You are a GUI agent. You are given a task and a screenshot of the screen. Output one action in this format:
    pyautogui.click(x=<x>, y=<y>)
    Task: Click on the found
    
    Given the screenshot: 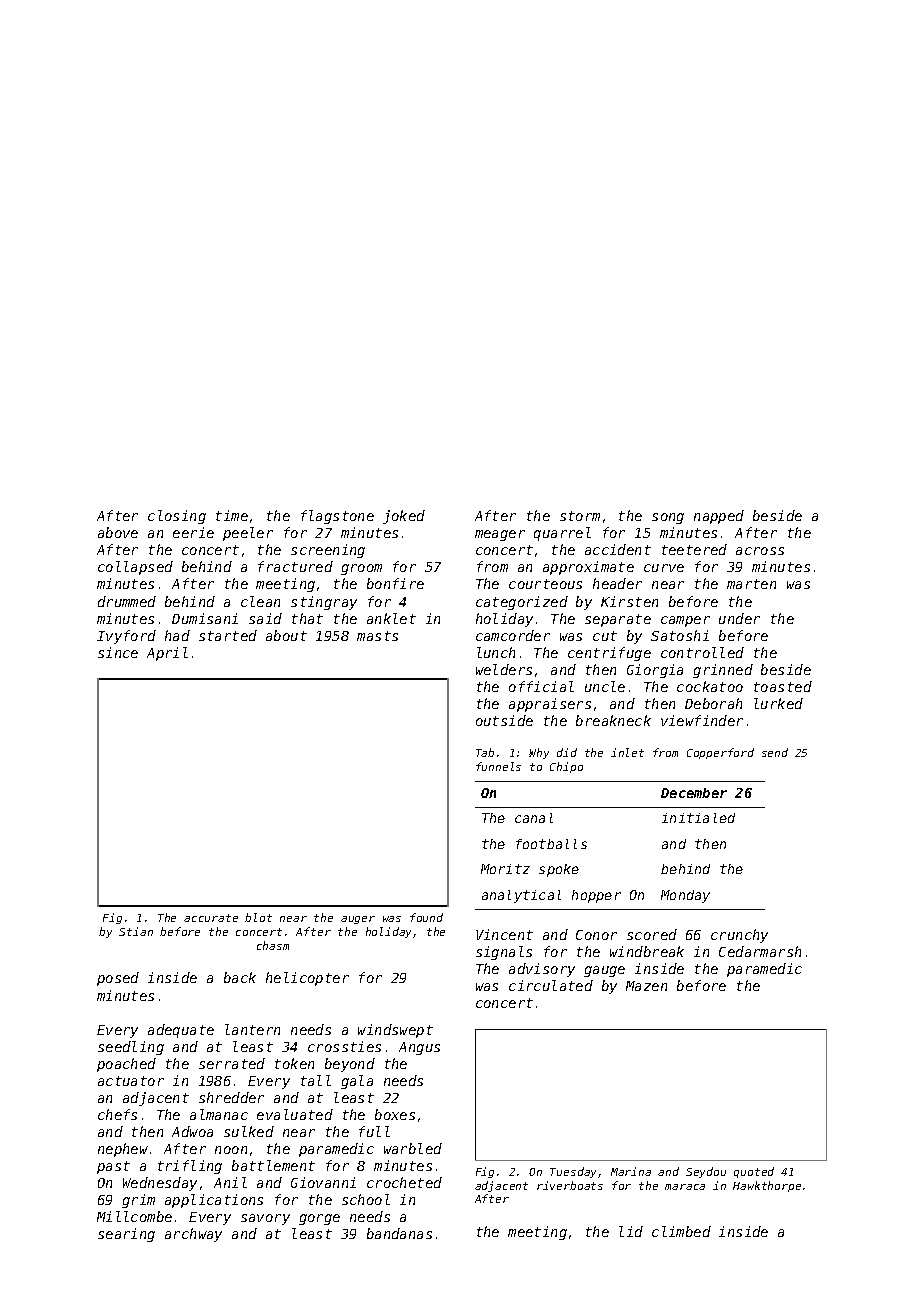 What is the action you would take?
    pyautogui.click(x=426, y=917)
